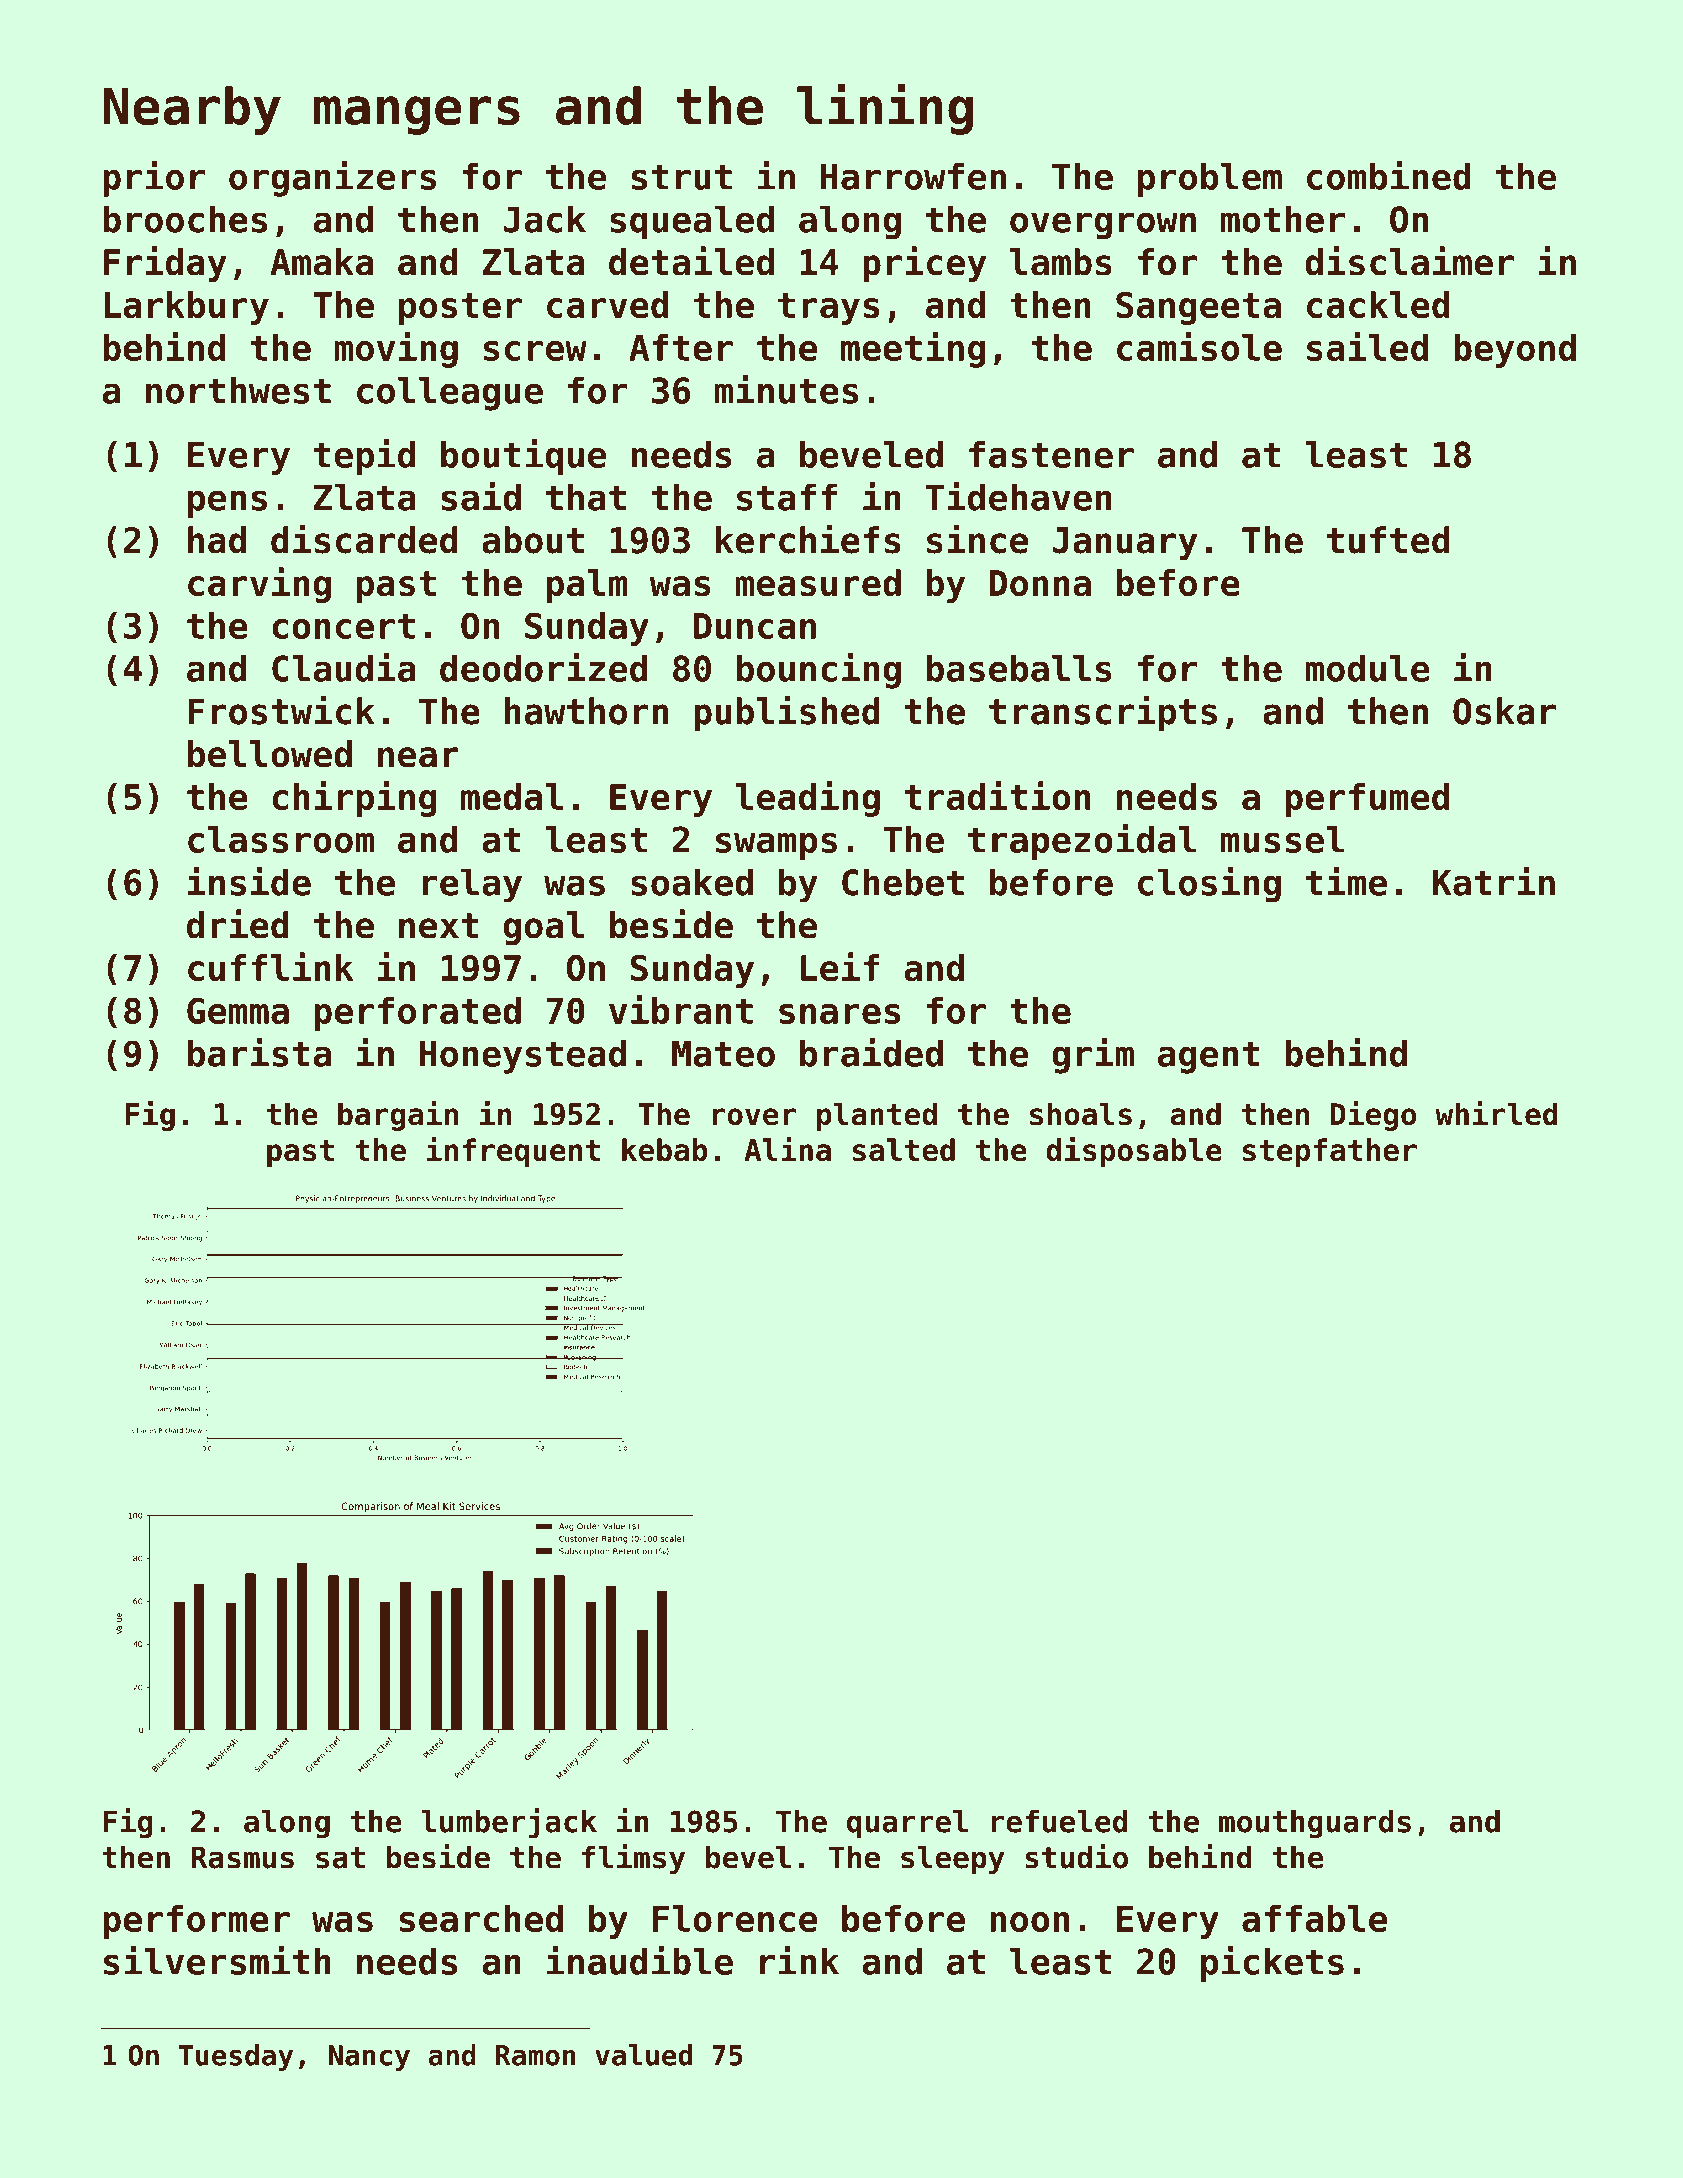 The image size is (1683, 2178). What do you see at coordinates (1314, 1918) in the document?
I see `affable` at bounding box center [1314, 1918].
